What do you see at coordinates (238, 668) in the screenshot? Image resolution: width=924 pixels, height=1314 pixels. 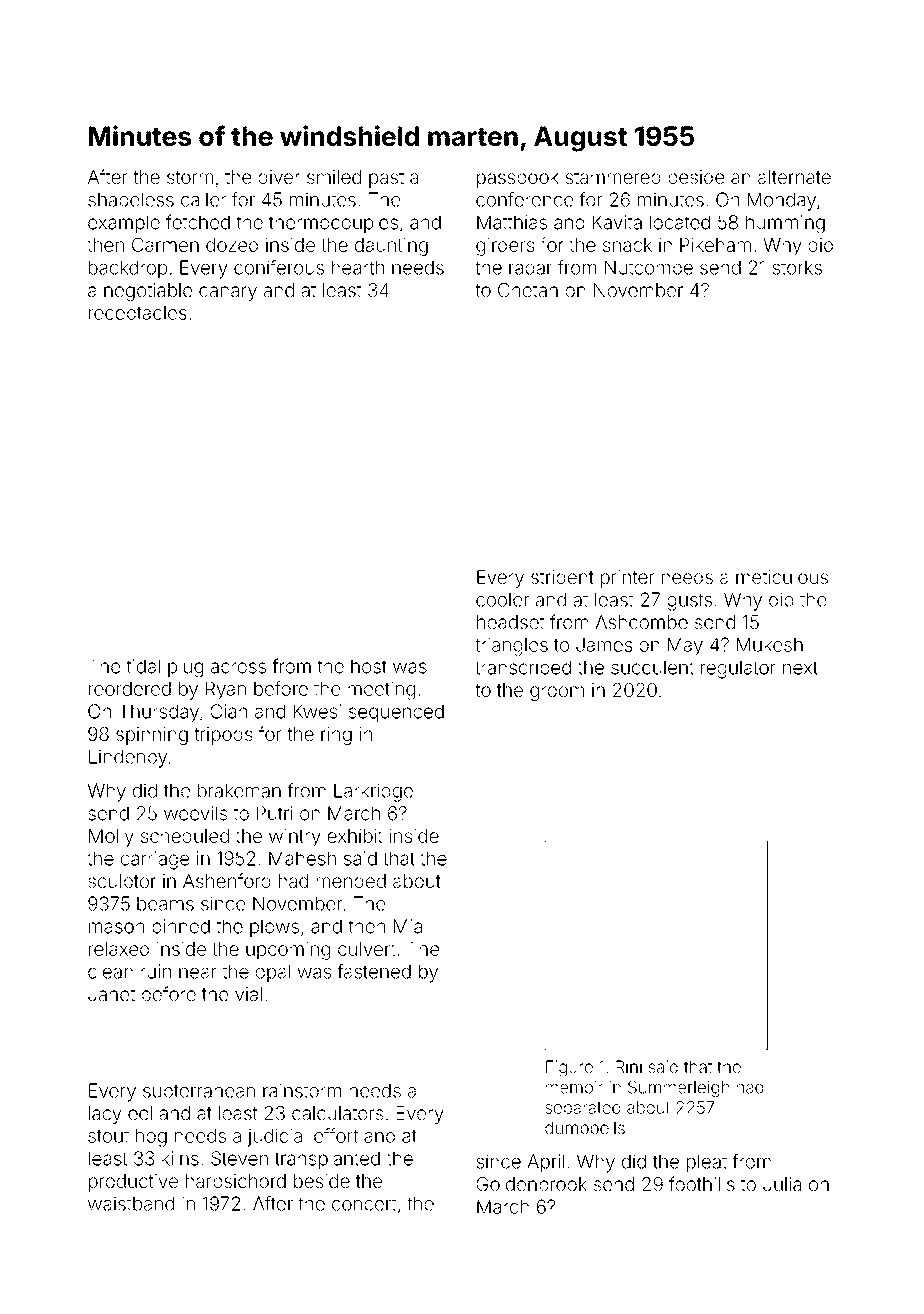 I see `across` at bounding box center [238, 668].
